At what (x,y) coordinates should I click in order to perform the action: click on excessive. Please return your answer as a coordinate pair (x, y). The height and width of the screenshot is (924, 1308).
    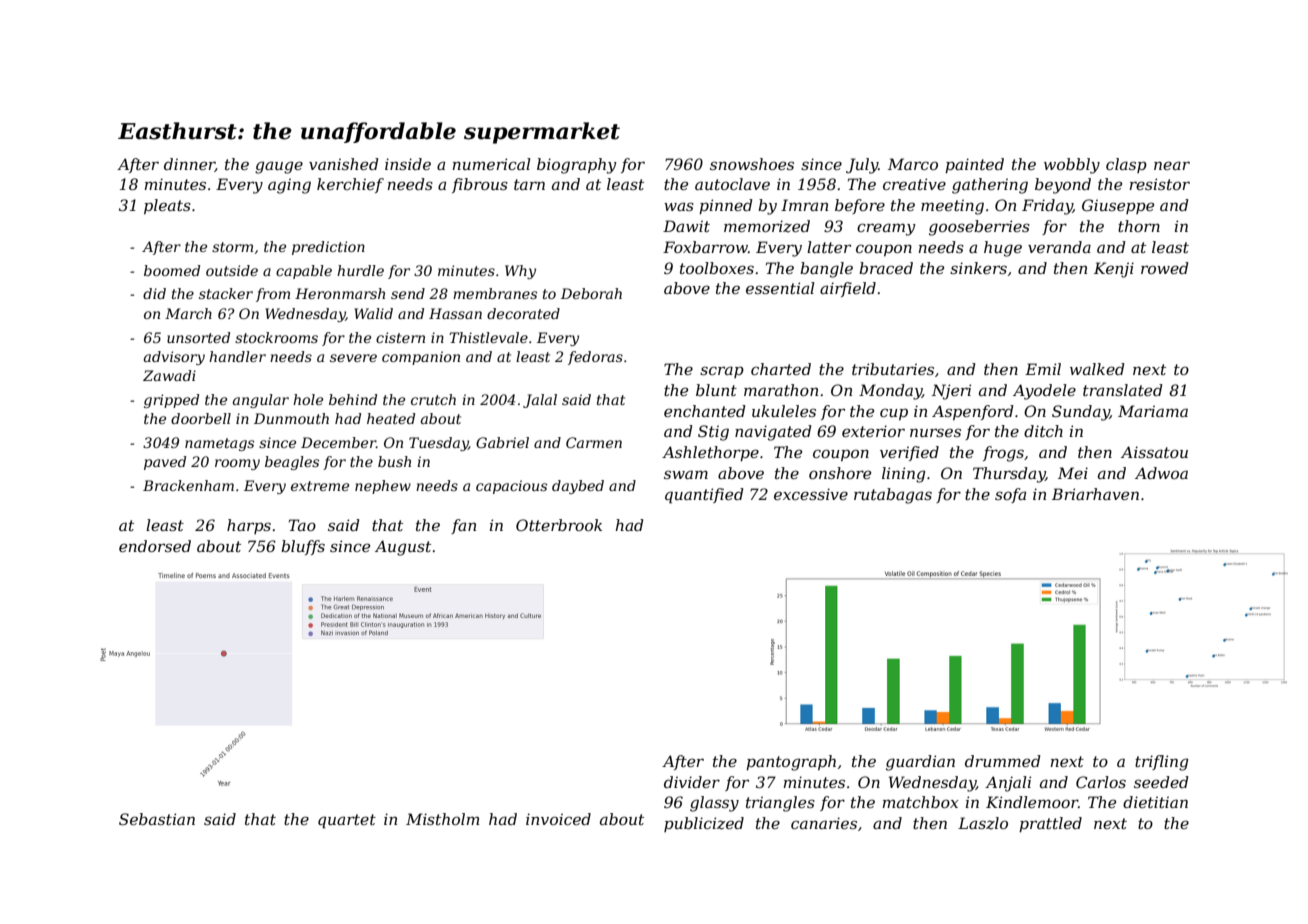
    Looking at the image, I should click on (811, 494).
